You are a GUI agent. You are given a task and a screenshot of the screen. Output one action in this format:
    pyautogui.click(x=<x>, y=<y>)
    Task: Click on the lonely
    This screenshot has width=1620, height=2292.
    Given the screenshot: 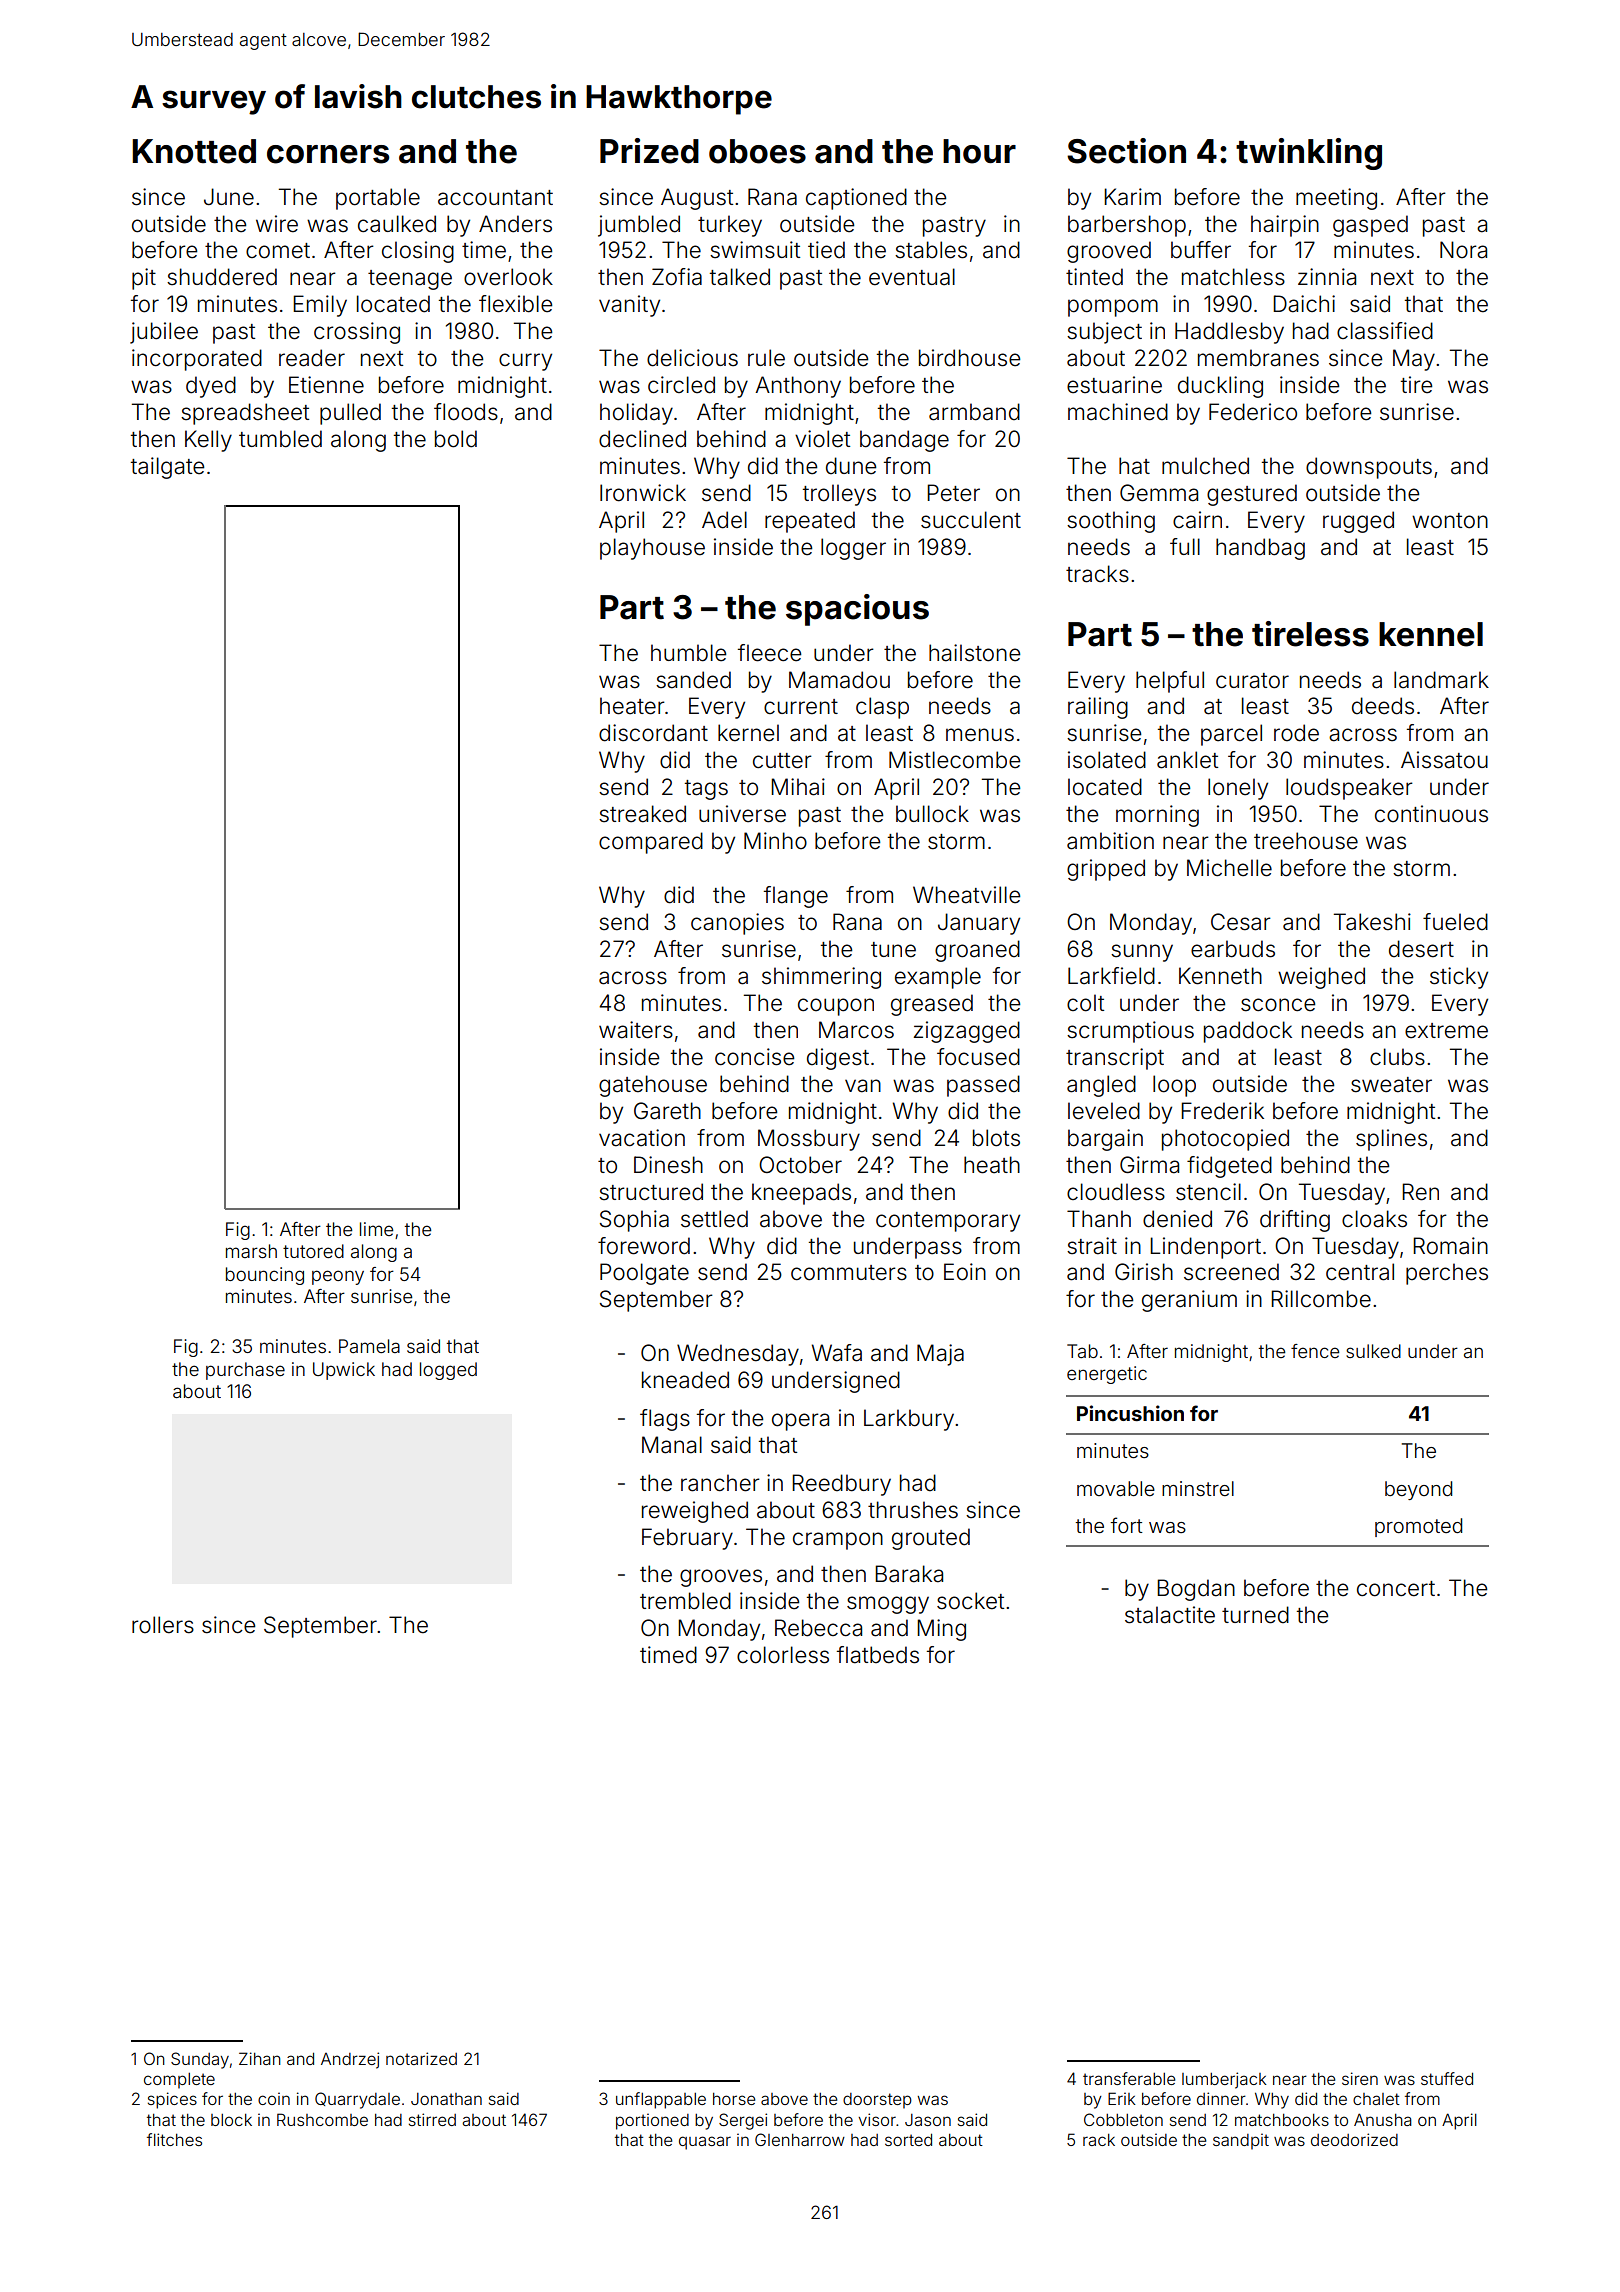 What is the action you would take?
    pyautogui.click(x=1238, y=789)
